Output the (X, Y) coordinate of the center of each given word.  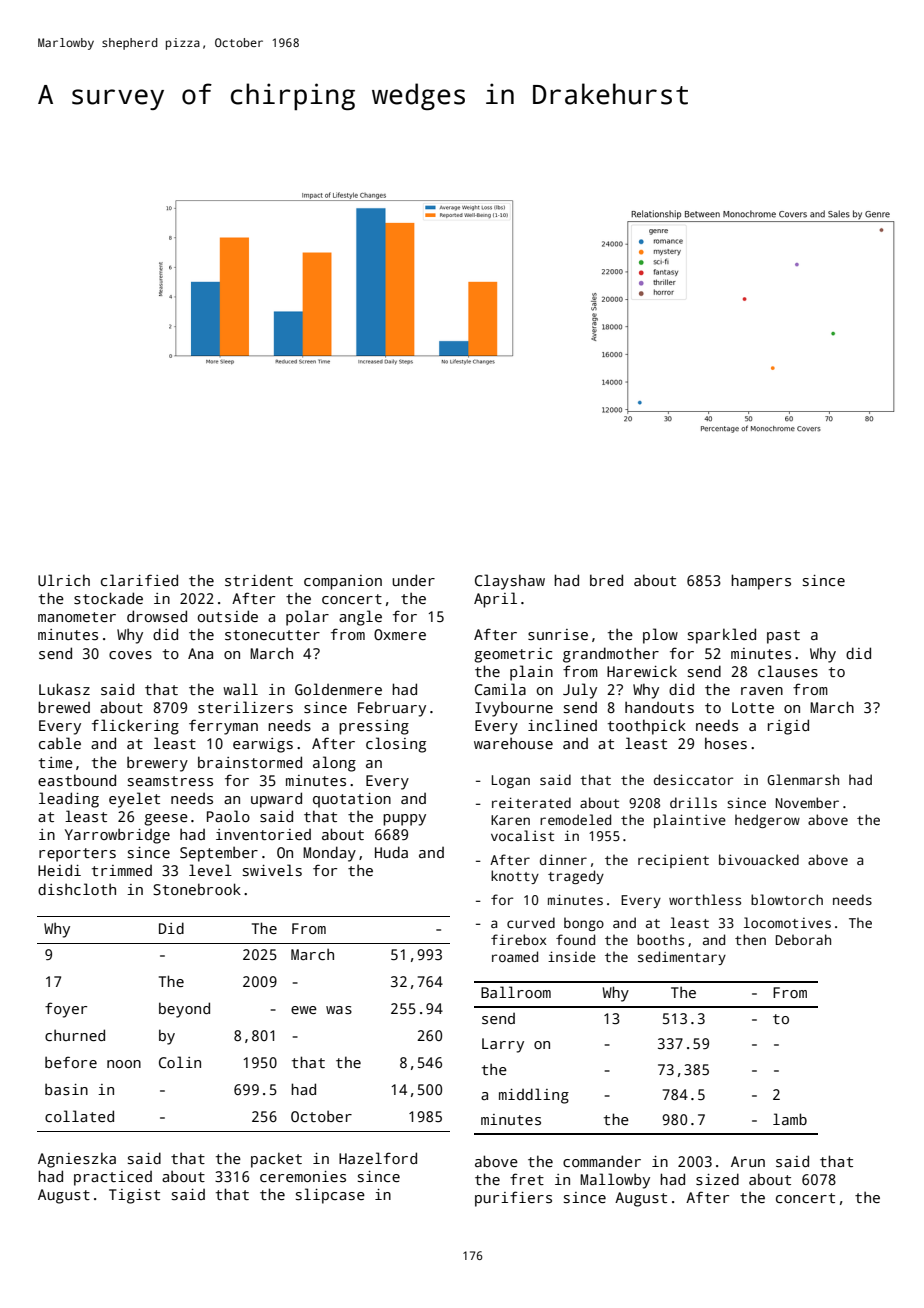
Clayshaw (510, 582)
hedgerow (767, 821)
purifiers (513, 1199)
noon (124, 1064)
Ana (200, 653)
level (210, 870)
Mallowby (615, 1181)
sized (717, 1179)
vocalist (522, 835)
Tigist (134, 1196)
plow (660, 636)
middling (534, 1096)
